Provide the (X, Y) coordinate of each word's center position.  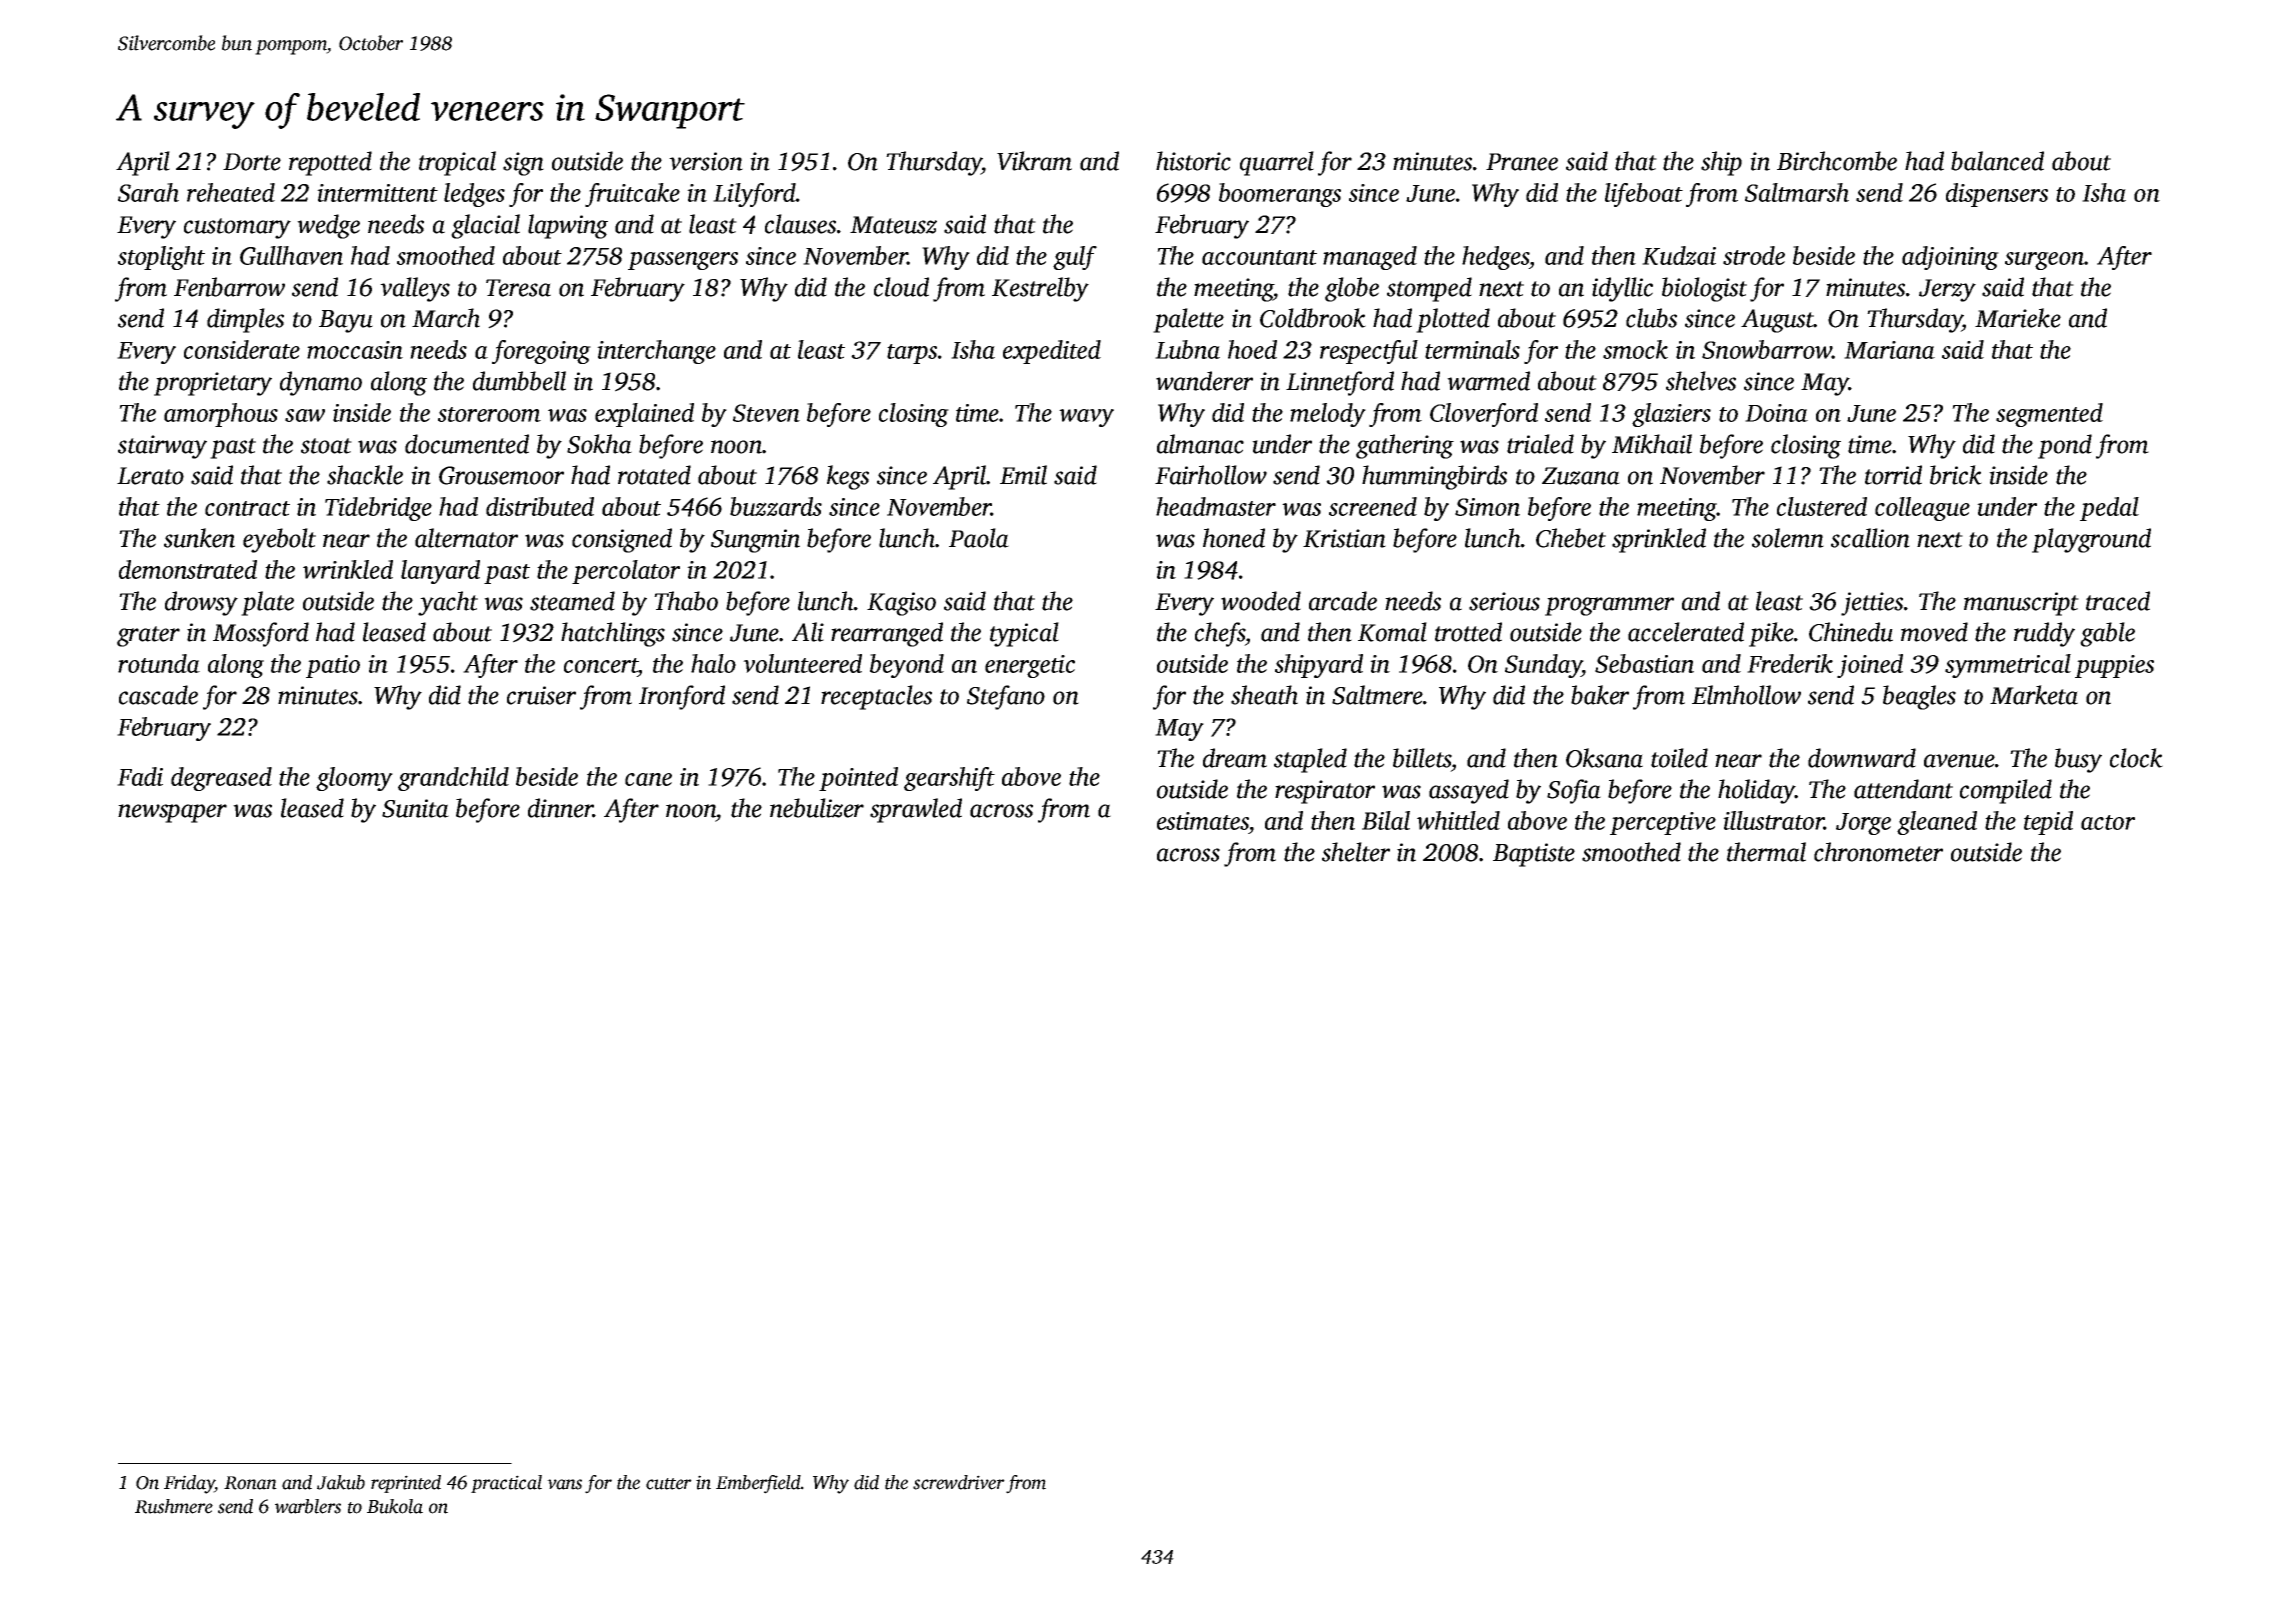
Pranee (1522, 162)
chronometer (1878, 852)
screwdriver (959, 1482)
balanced (1997, 161)
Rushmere (174, 1506)
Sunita (415, 808)
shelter (1356, 852)
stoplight (161, 258)
